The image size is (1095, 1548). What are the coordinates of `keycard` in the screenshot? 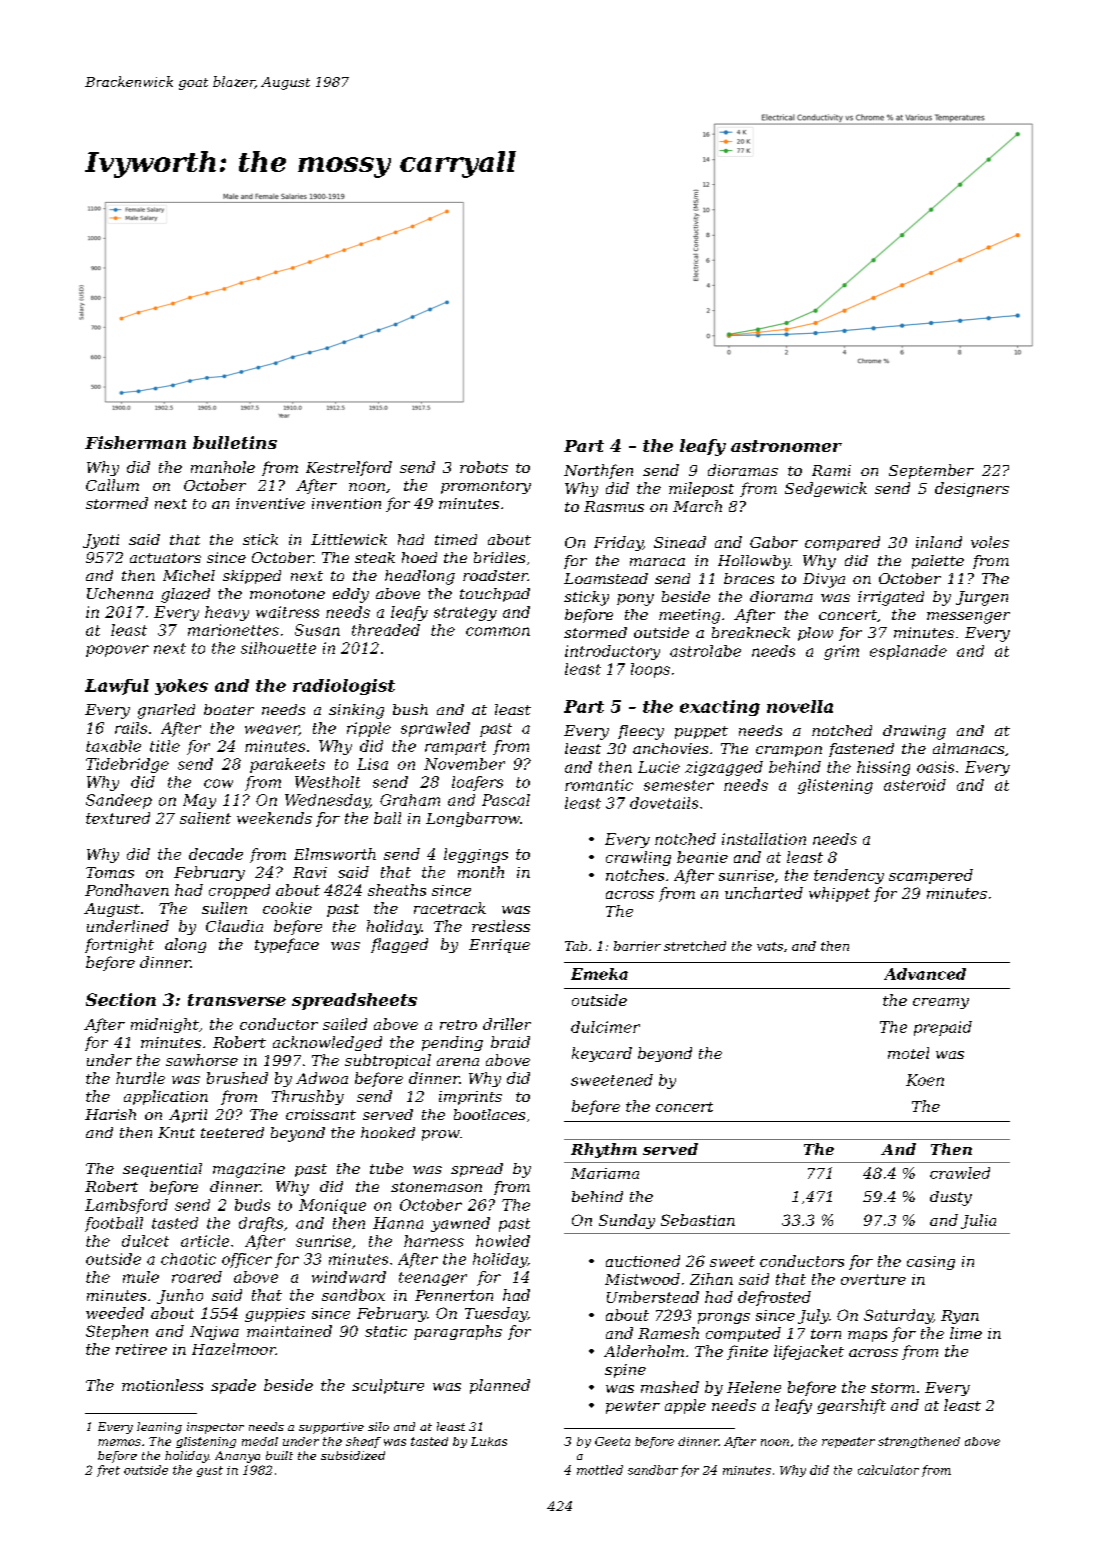 It's located at (602, 1054).
